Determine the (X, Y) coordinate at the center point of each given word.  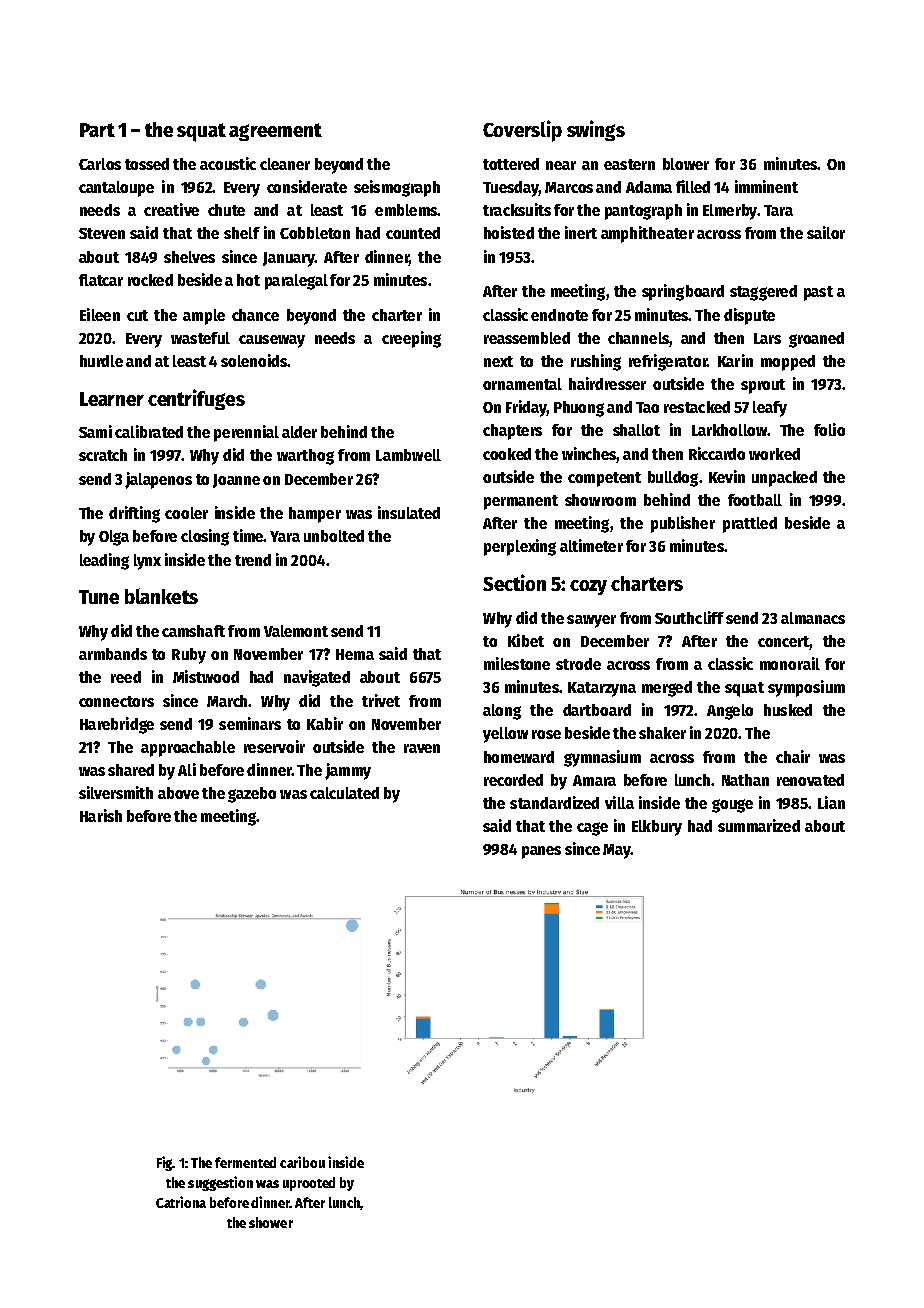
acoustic (228, 163)
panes (541, 852)
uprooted (309, 1184)
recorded (513, 780)
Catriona (181, 1202)
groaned (816, 340)
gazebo (252, 795)
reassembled (527, 338)
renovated (810, 780)
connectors (116, 701)
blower (686, 164)
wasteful (200, 338)
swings (596, 130)
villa (619, 802)
